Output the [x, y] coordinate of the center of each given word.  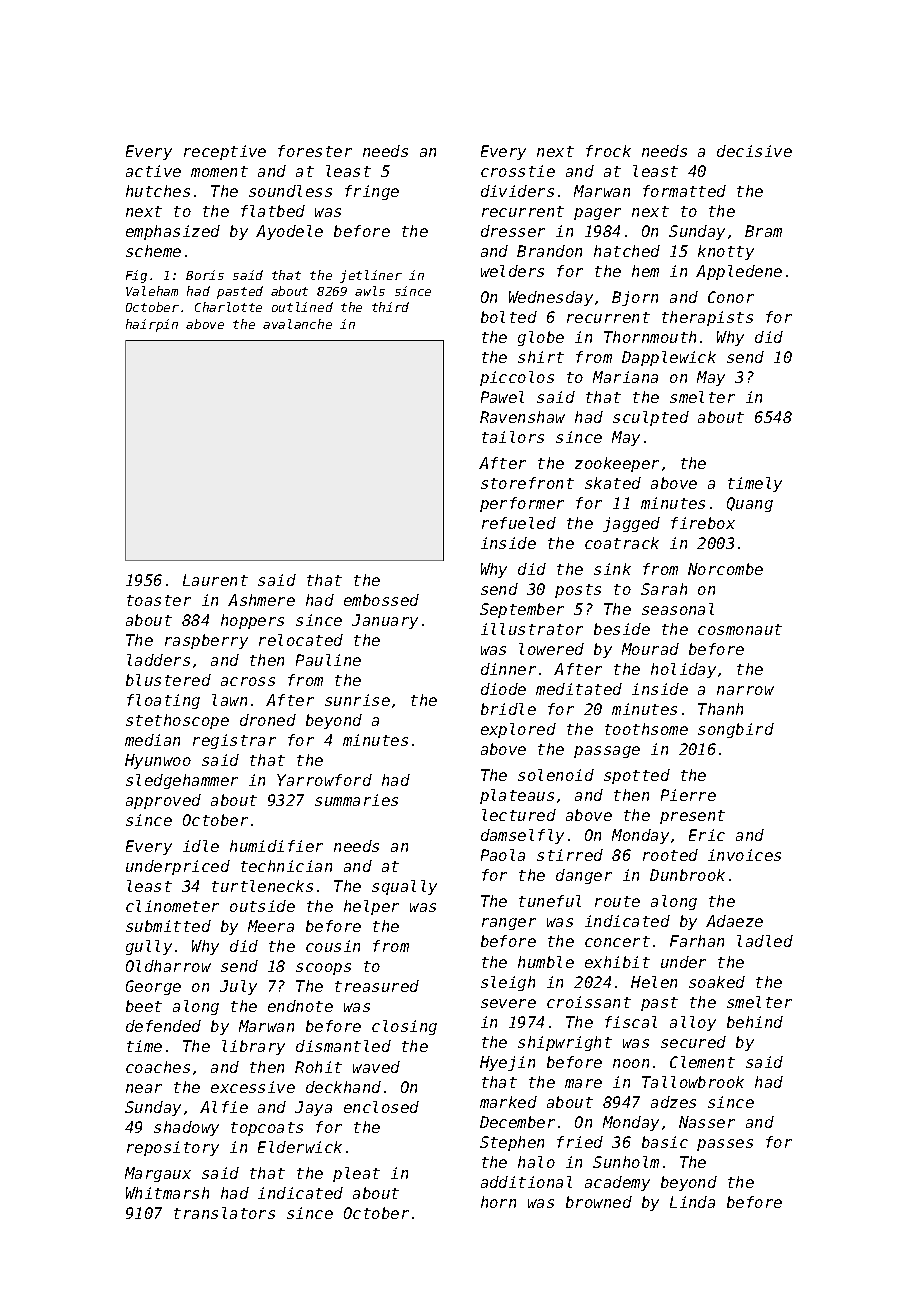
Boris [205, 275]
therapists [707, 318]
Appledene [739, 272]
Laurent [215, 580]
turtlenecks [262, 886]
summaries [356, 800]
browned [599, 1202]
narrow [745, 690]
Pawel [502, 397]
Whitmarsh [167, 1193]
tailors [513, 437]
